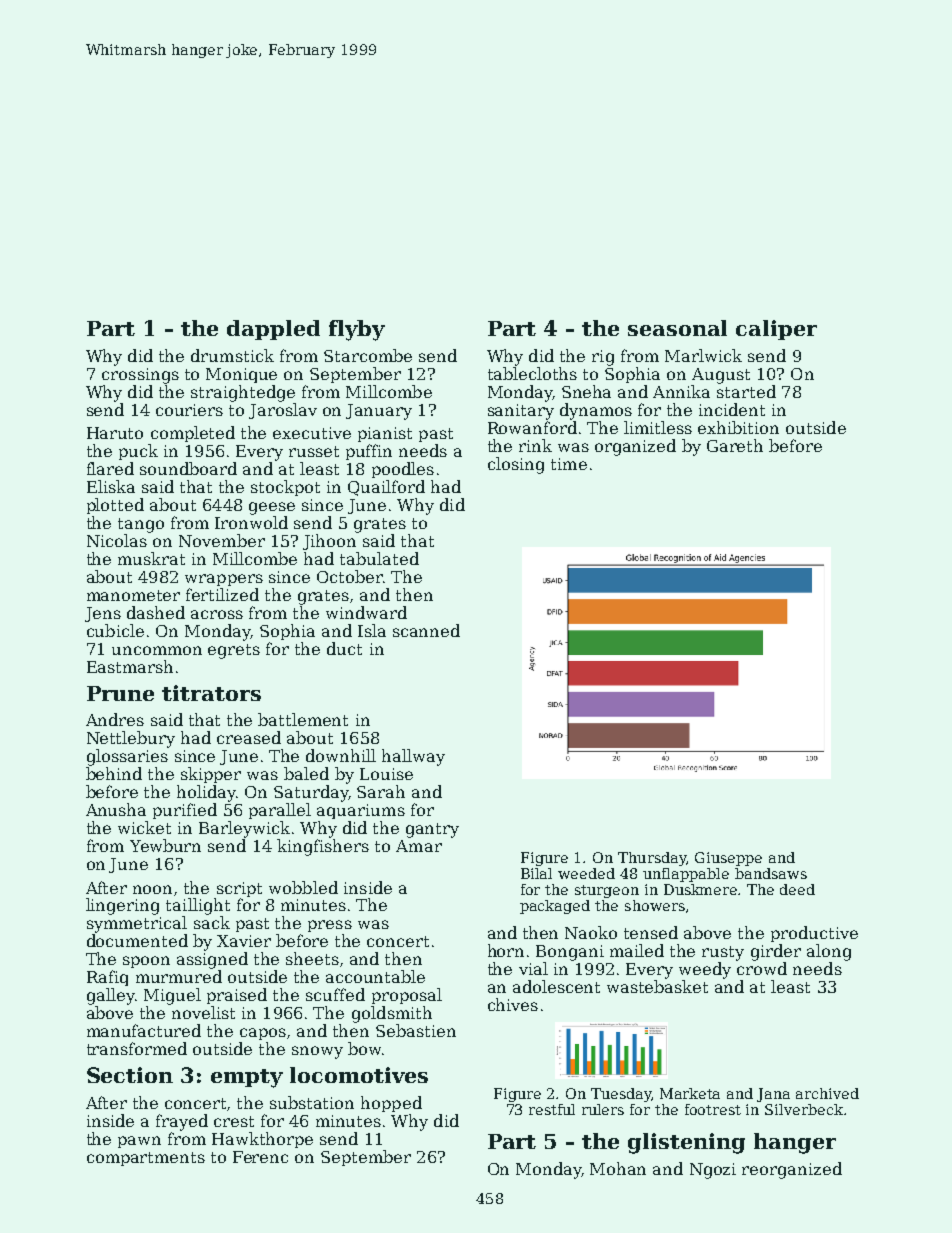 The image size is (952, 1233). What do you see at coordinates (728, 859) in the screenshot?
I see `Giuseppe` at bounding box center [728, 859].
